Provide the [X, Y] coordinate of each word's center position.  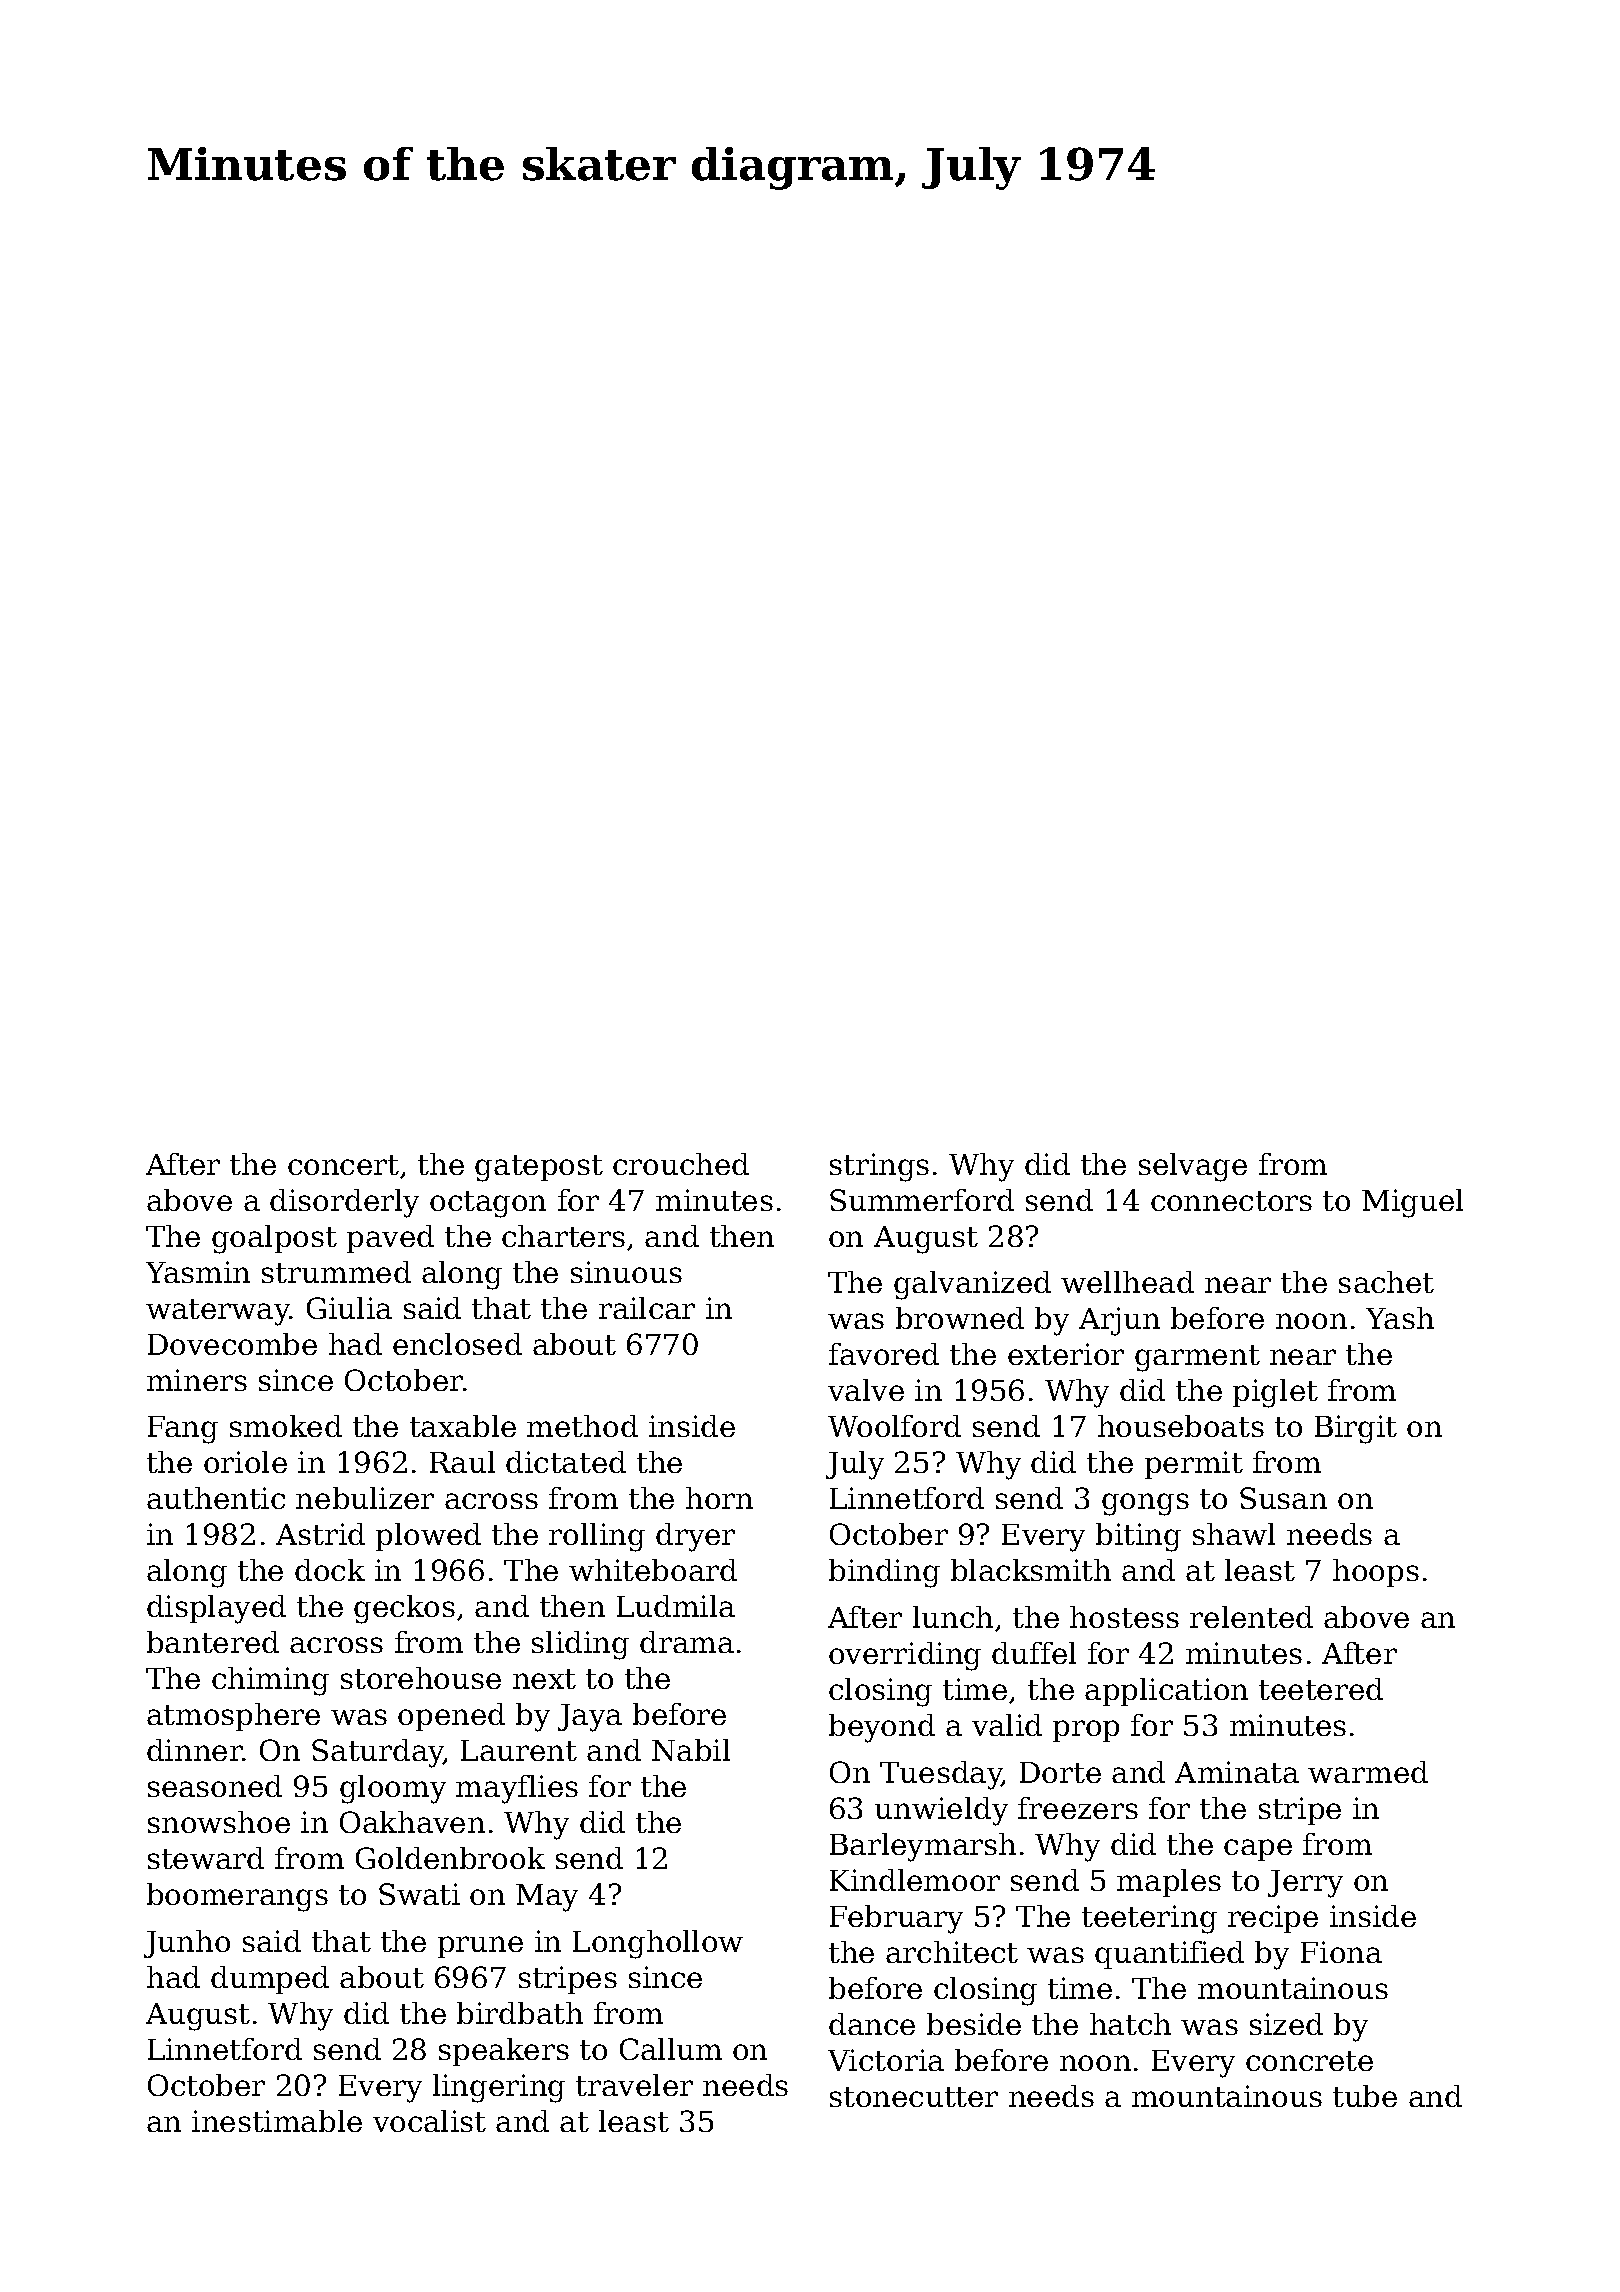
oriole [245, 1462]
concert [343, 1165]
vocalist [429, 2121]
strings [879, 1167]
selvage [1193, 1167]
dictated [566, 1462]
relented [1251, 1617]
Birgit [1356, 1429]
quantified [1169, 1955]
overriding [905, 1656]
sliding [580, 1645]
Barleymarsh [923, 1847]
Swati [419, 1894]
